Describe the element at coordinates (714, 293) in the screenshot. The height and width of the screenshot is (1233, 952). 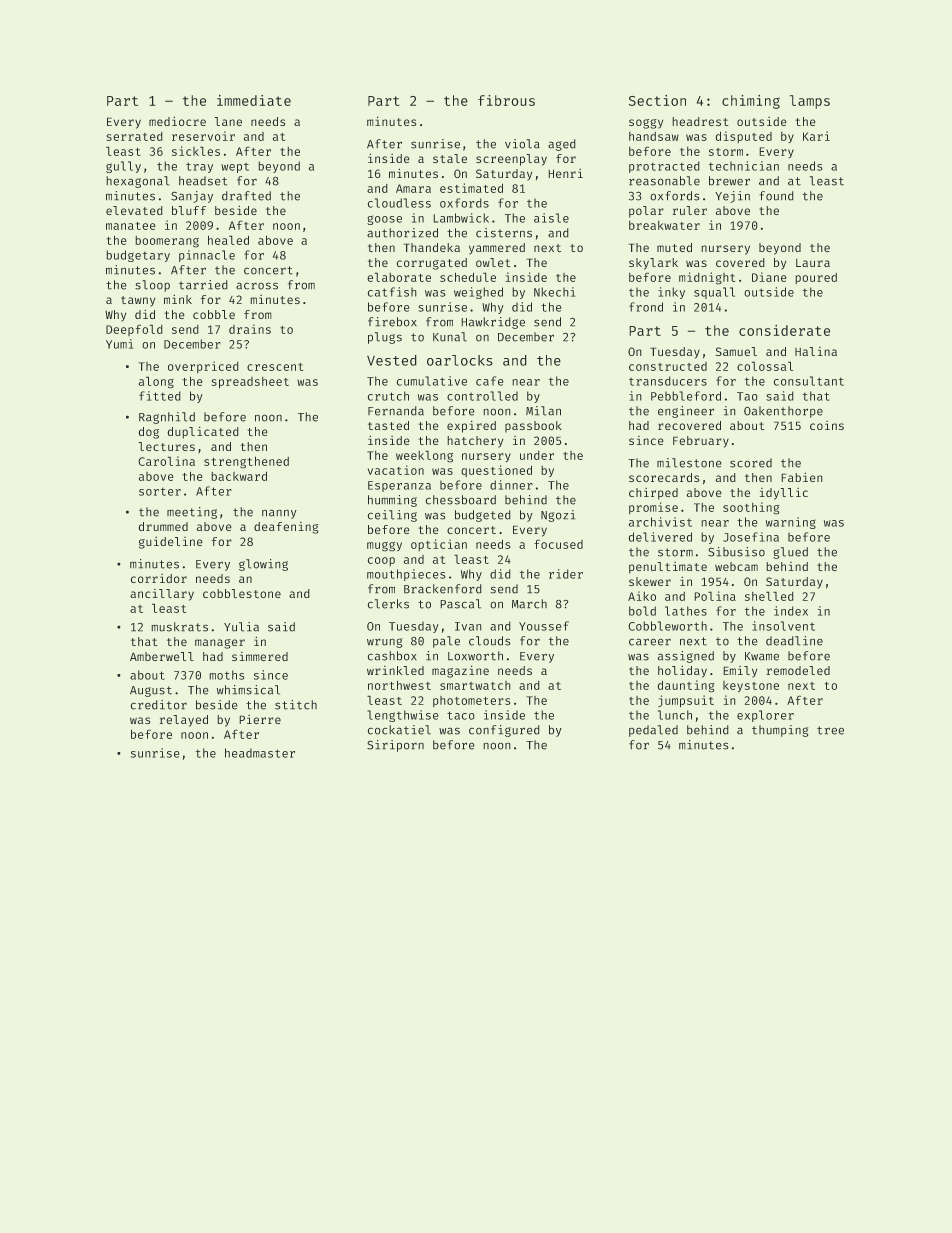
I see `squall` at that location.
